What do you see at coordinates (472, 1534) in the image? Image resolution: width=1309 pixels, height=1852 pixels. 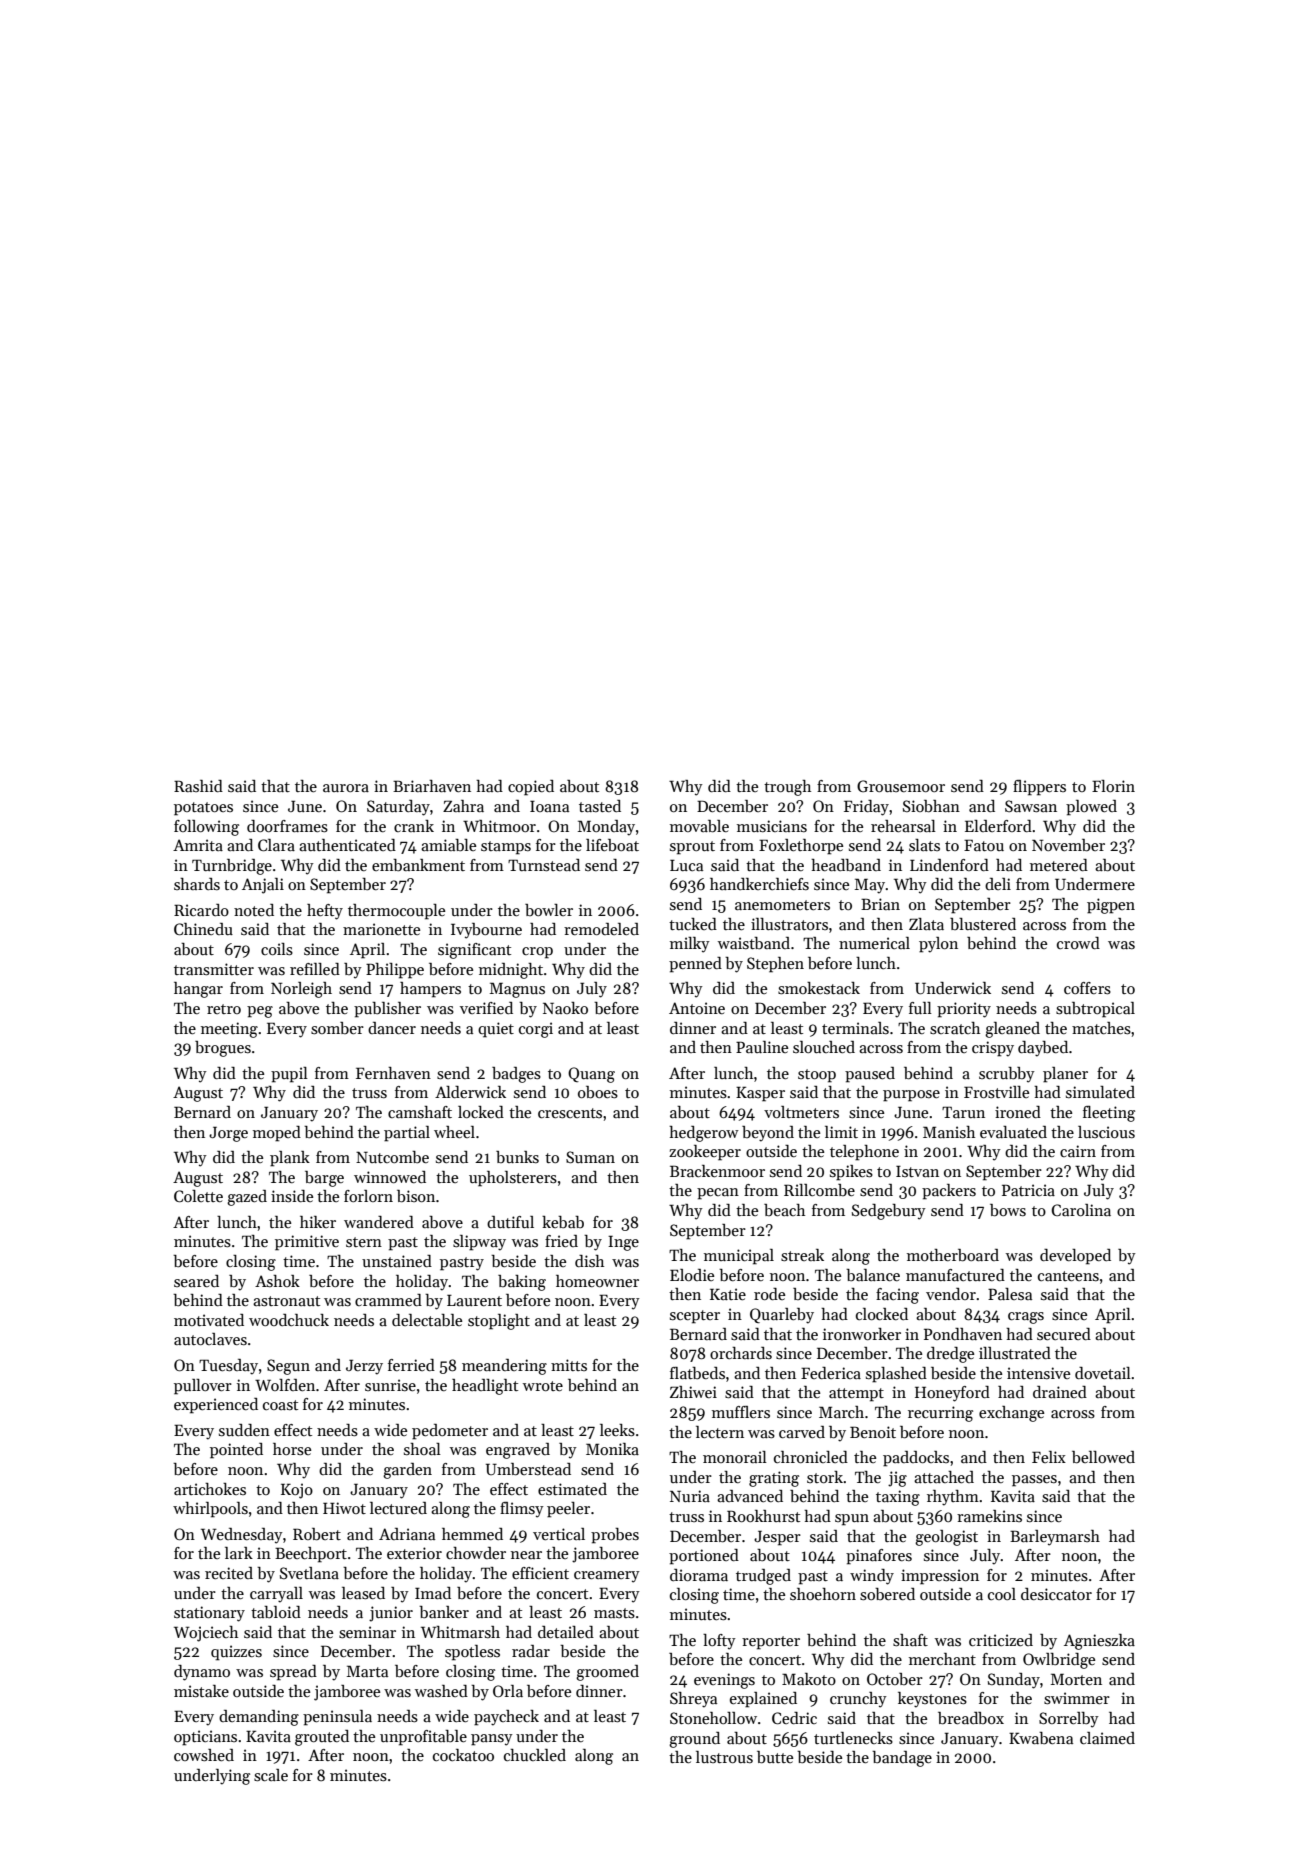 I see `hemmed` at bounding box center [472, 1534].
